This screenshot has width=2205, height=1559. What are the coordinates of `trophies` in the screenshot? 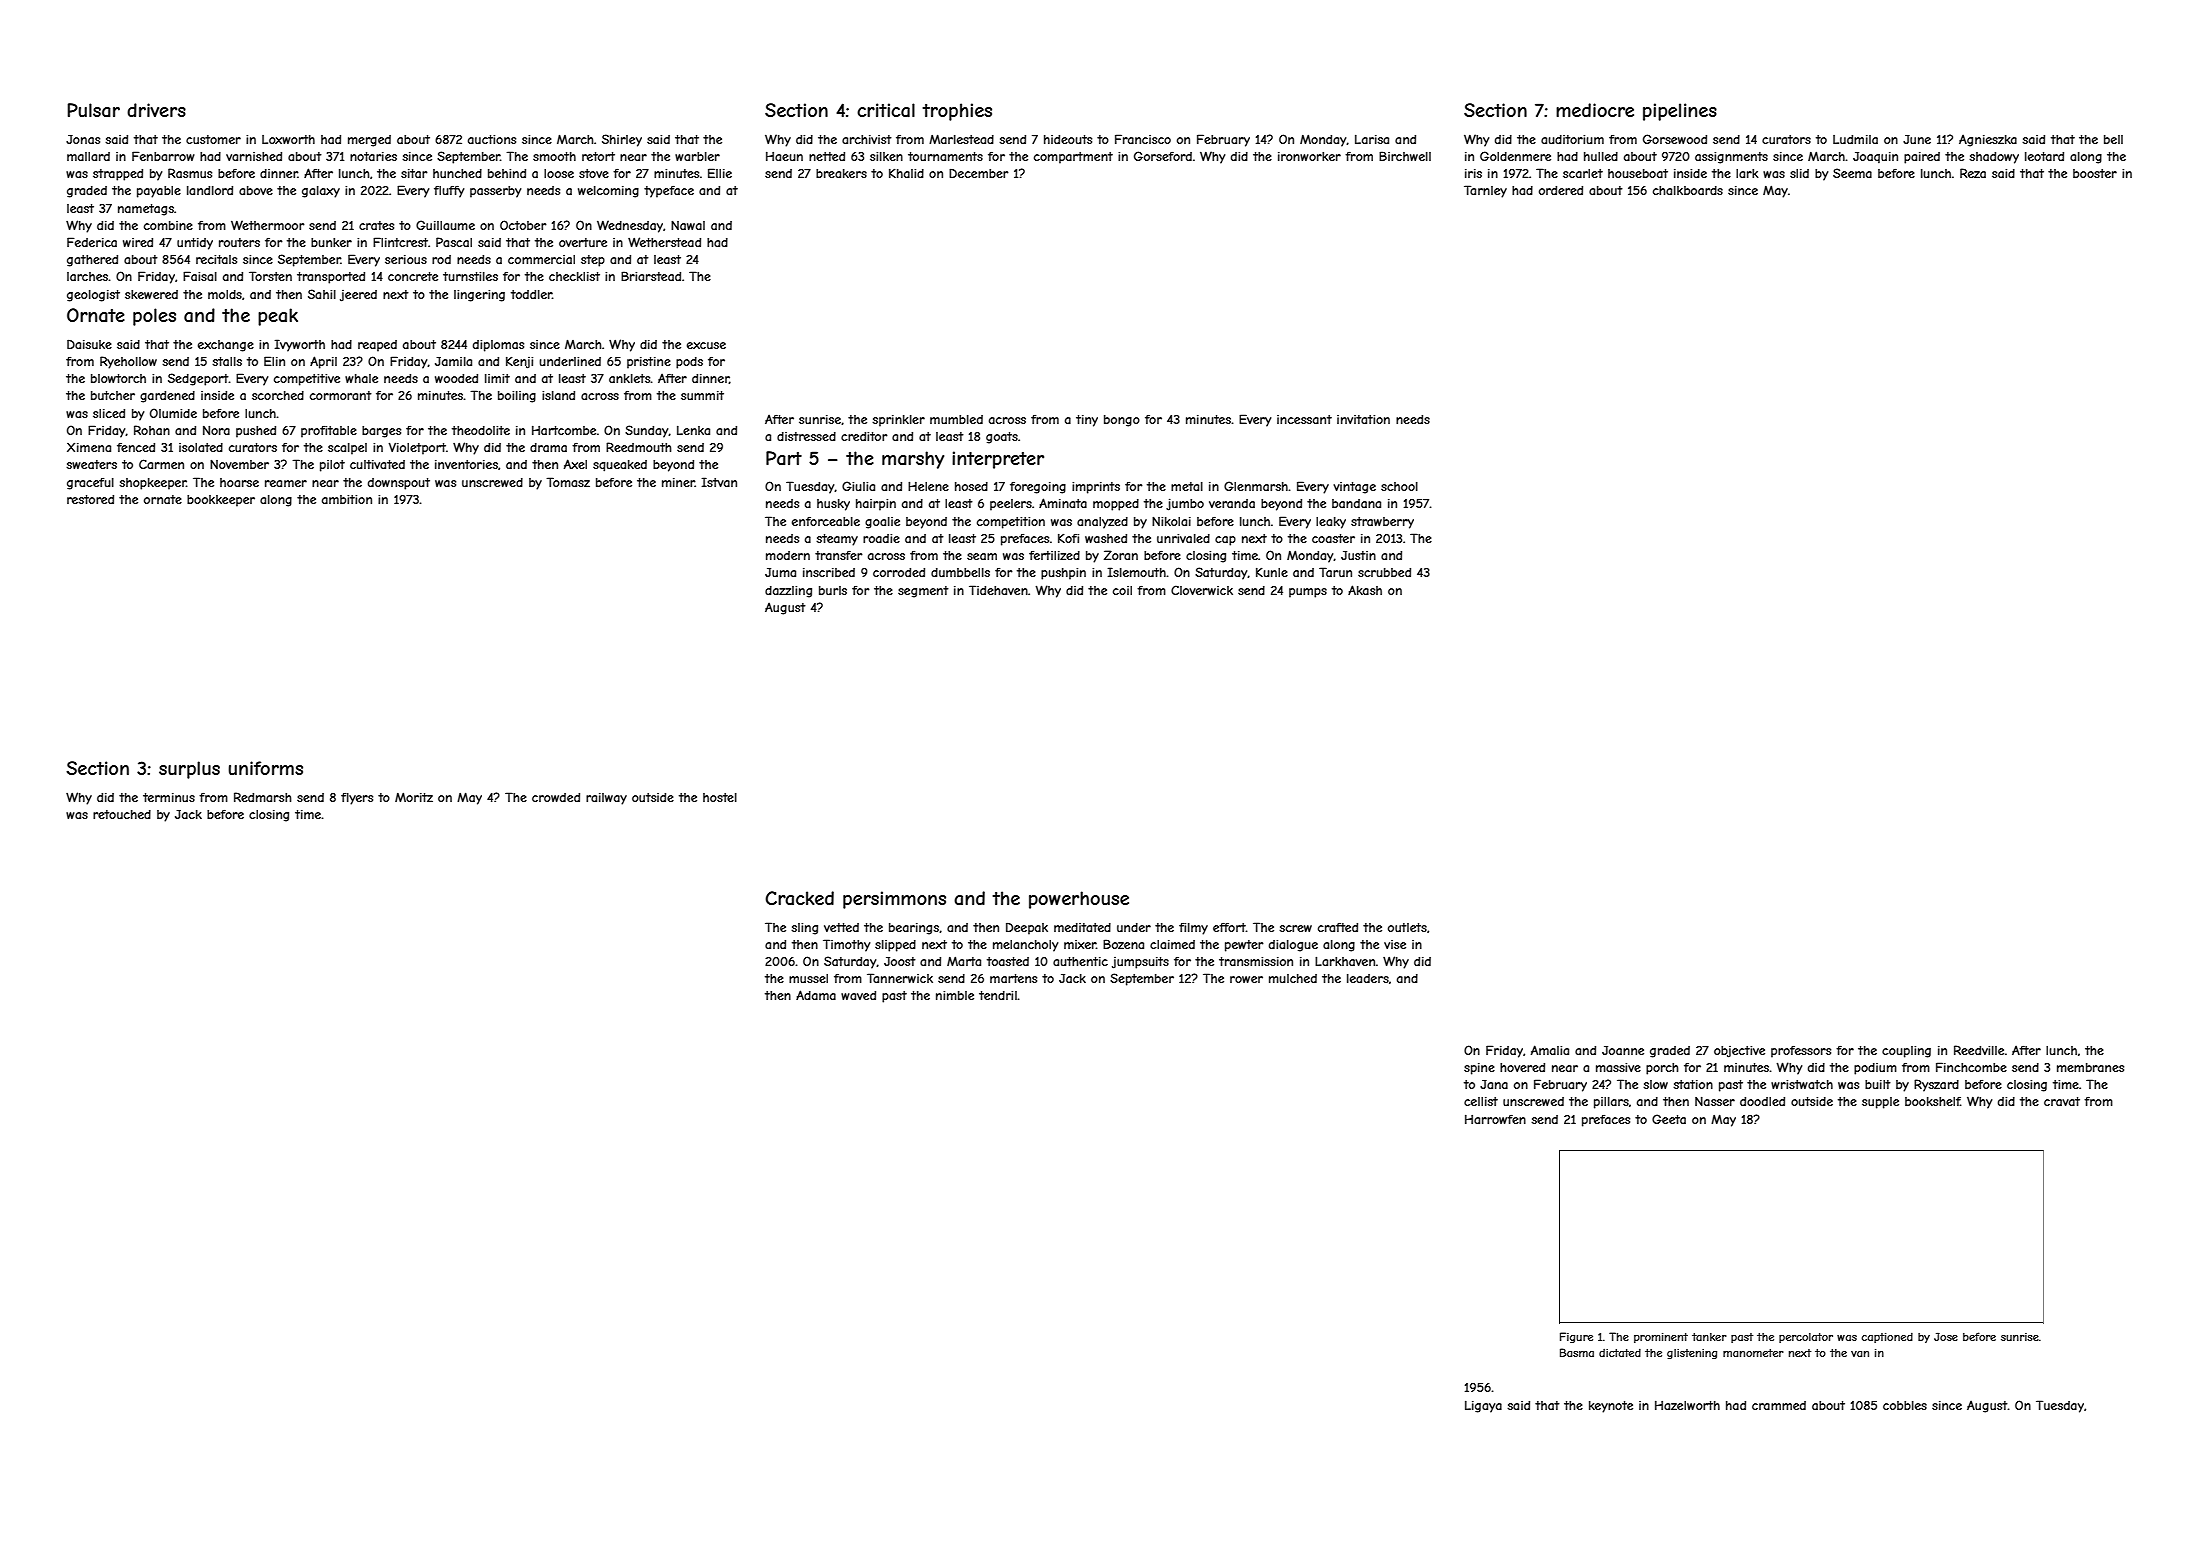 It's located at (957, 112).
